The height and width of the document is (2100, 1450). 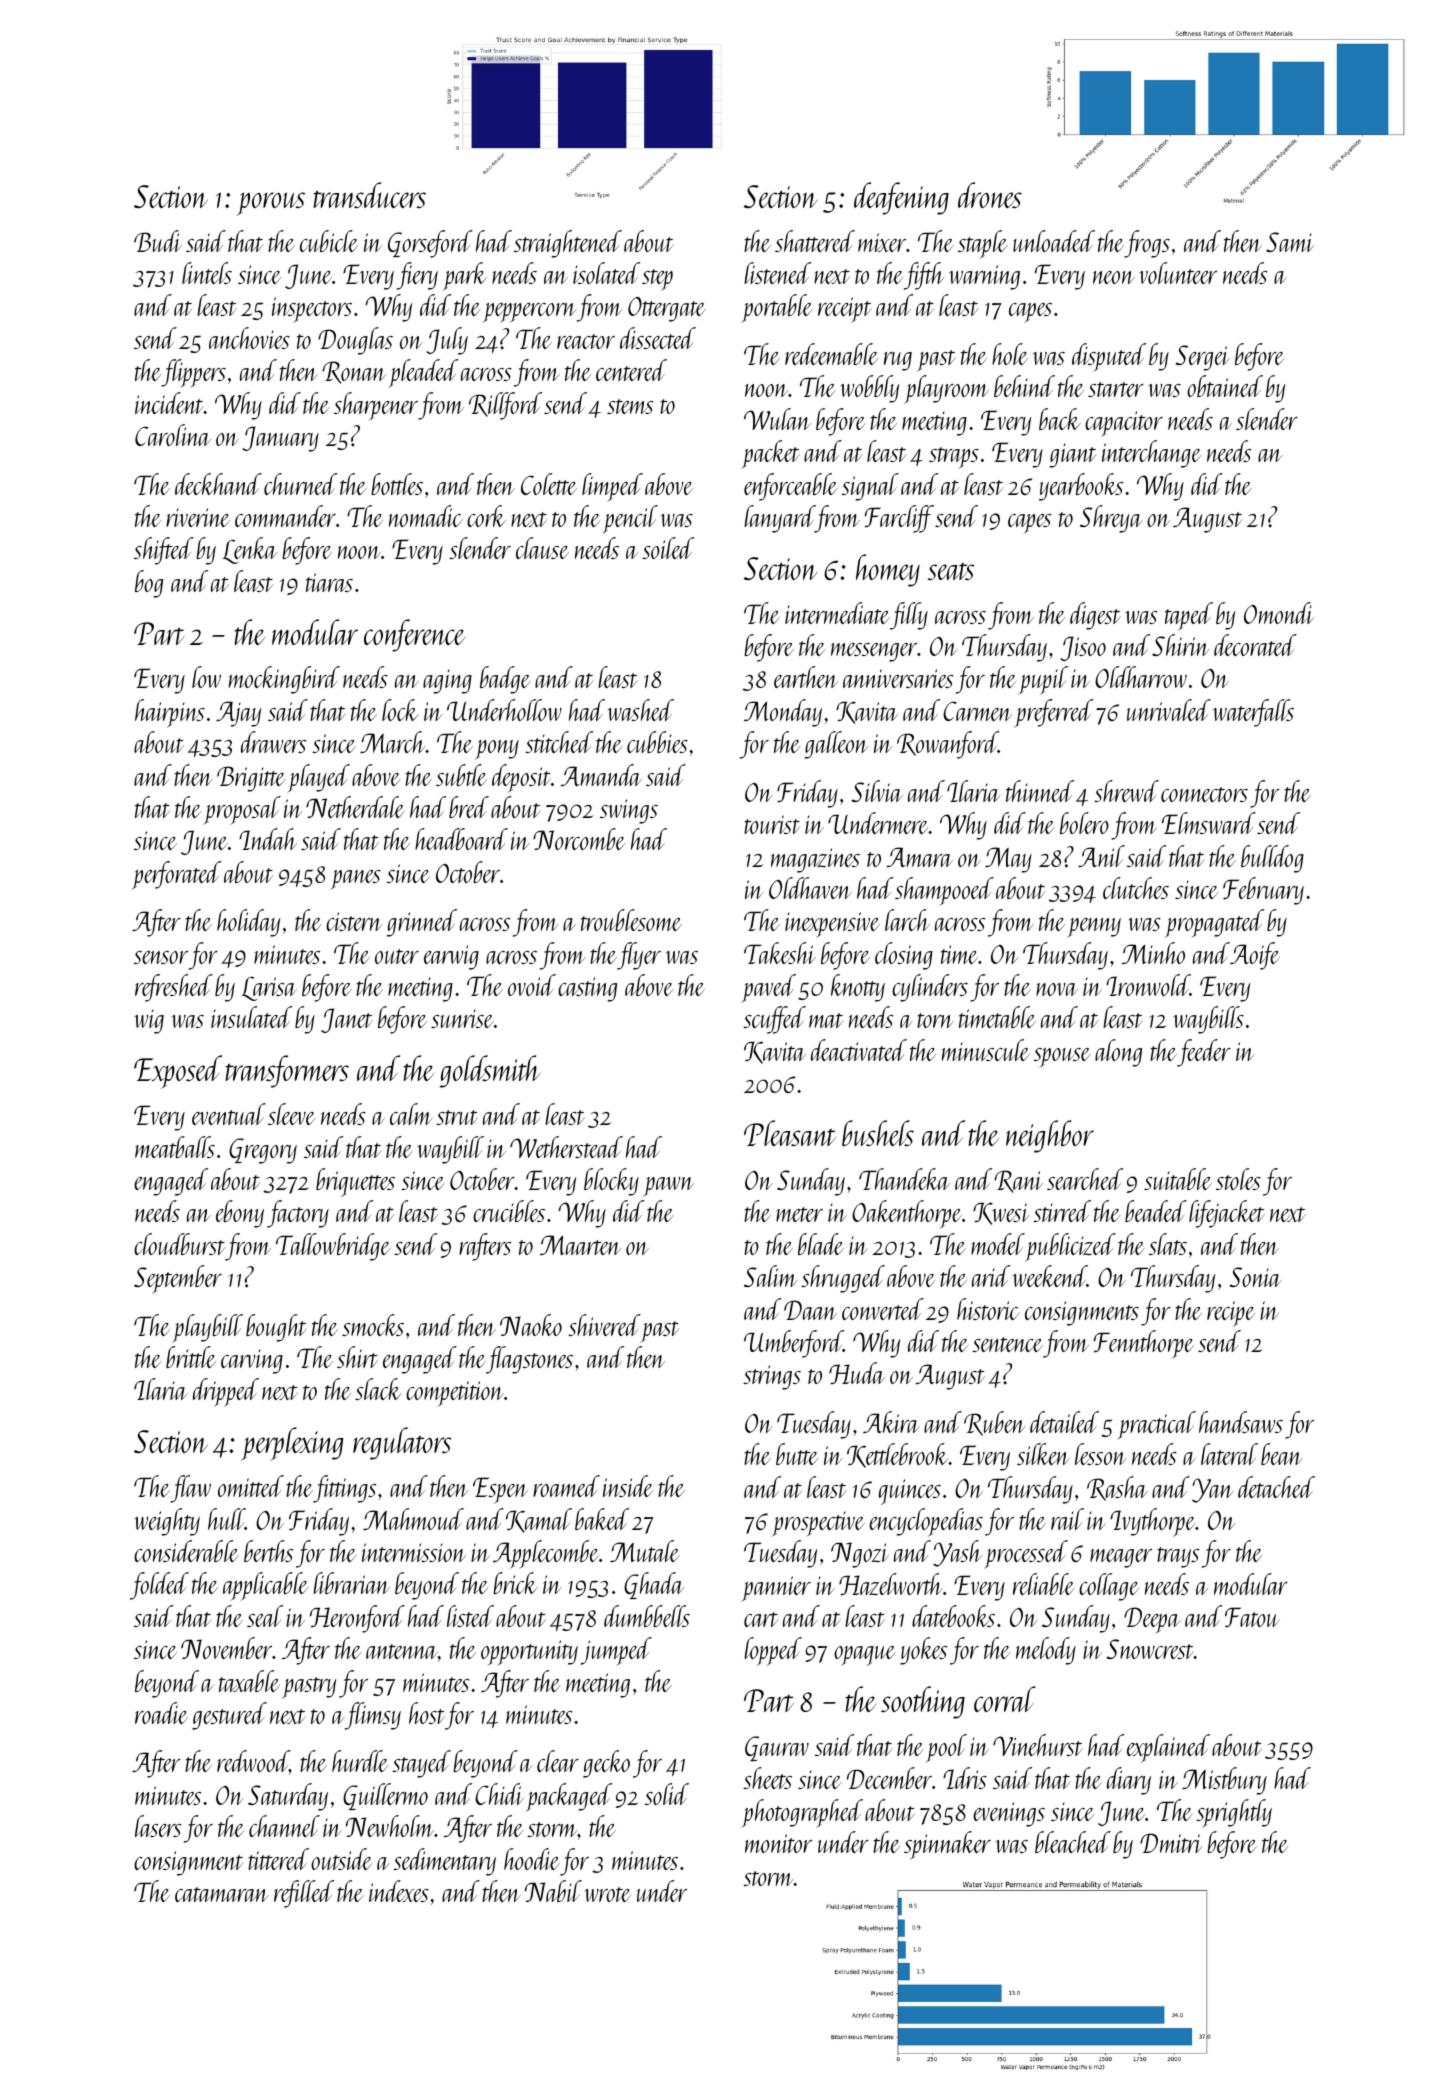 I want to click on meatballs, so click(x=175, y=1147).
